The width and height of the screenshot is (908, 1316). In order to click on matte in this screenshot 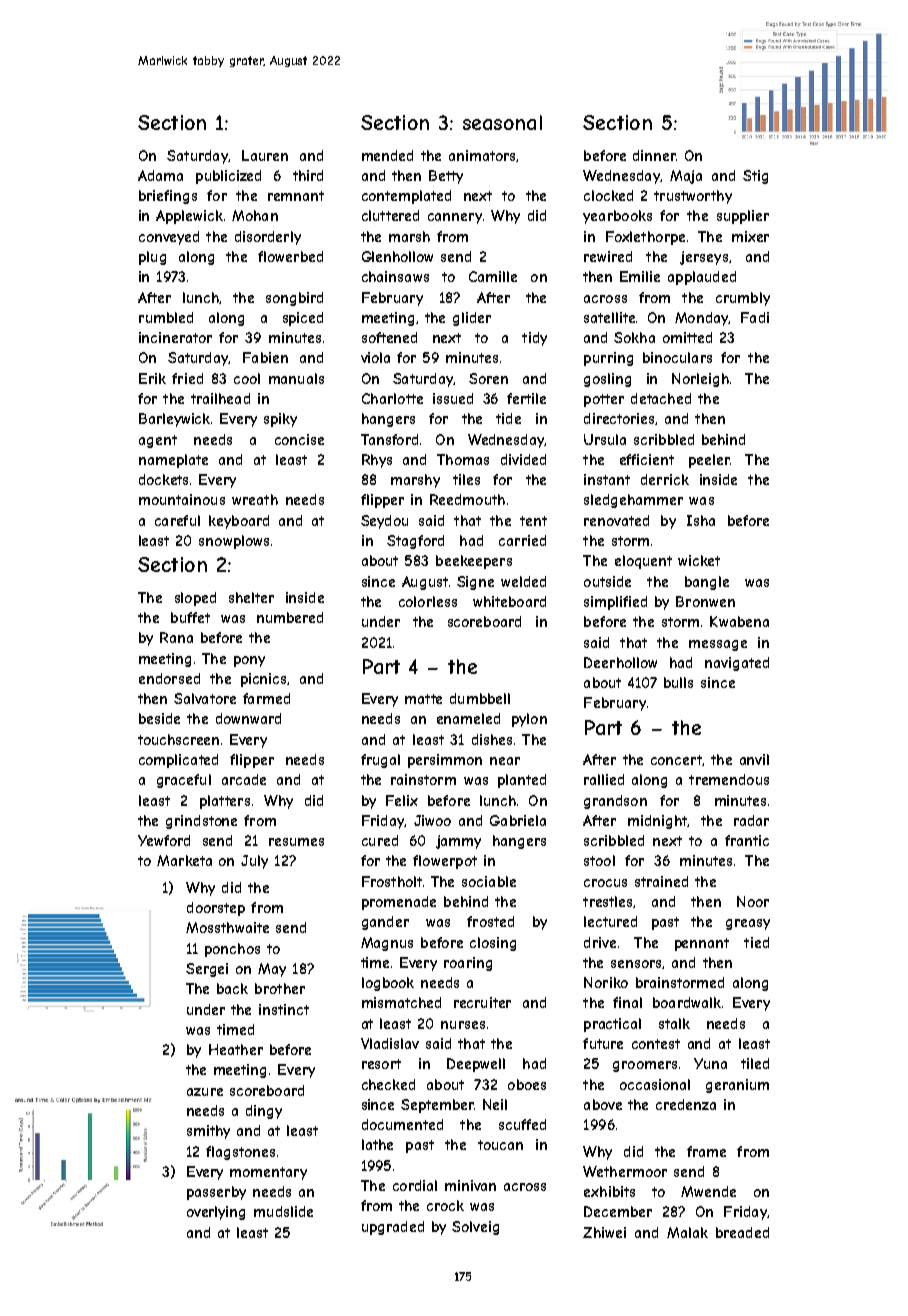, I will do `click(423, 699)`.
